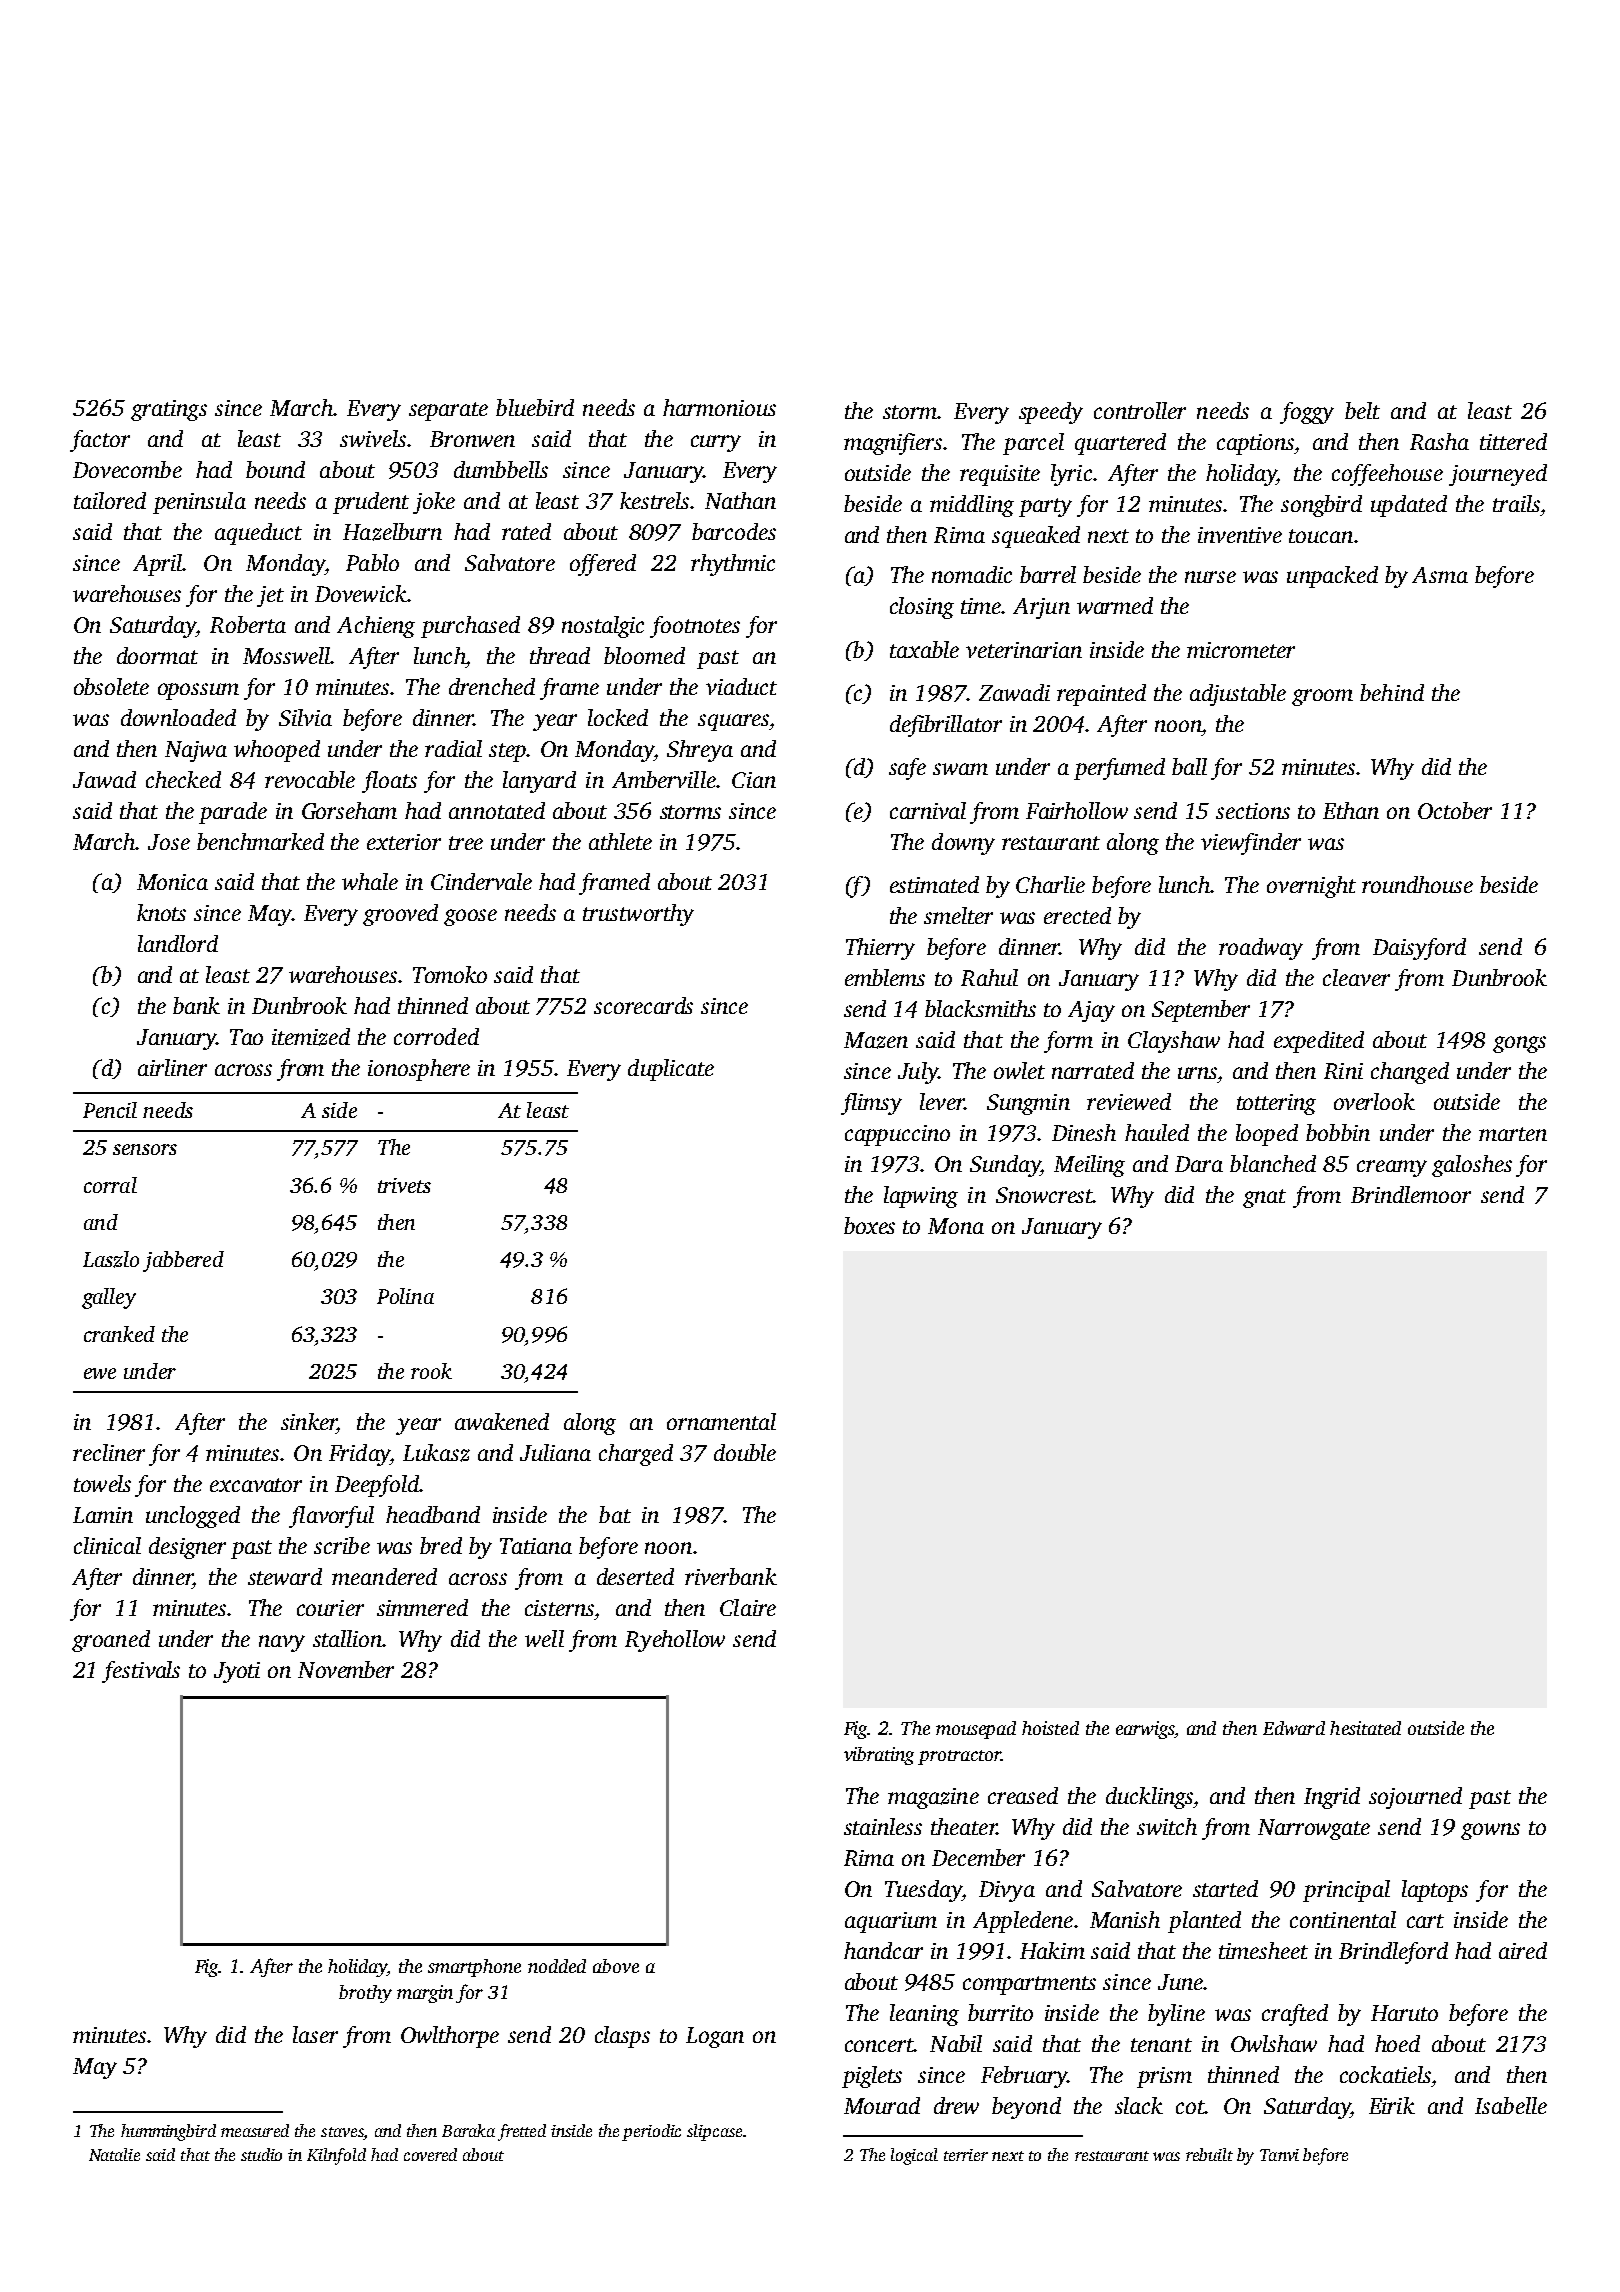 This screenshot has width=1620, height=2292. Describe the element at coordinates (141, 1672) in the screenshot. I see `festivals` at that location.
